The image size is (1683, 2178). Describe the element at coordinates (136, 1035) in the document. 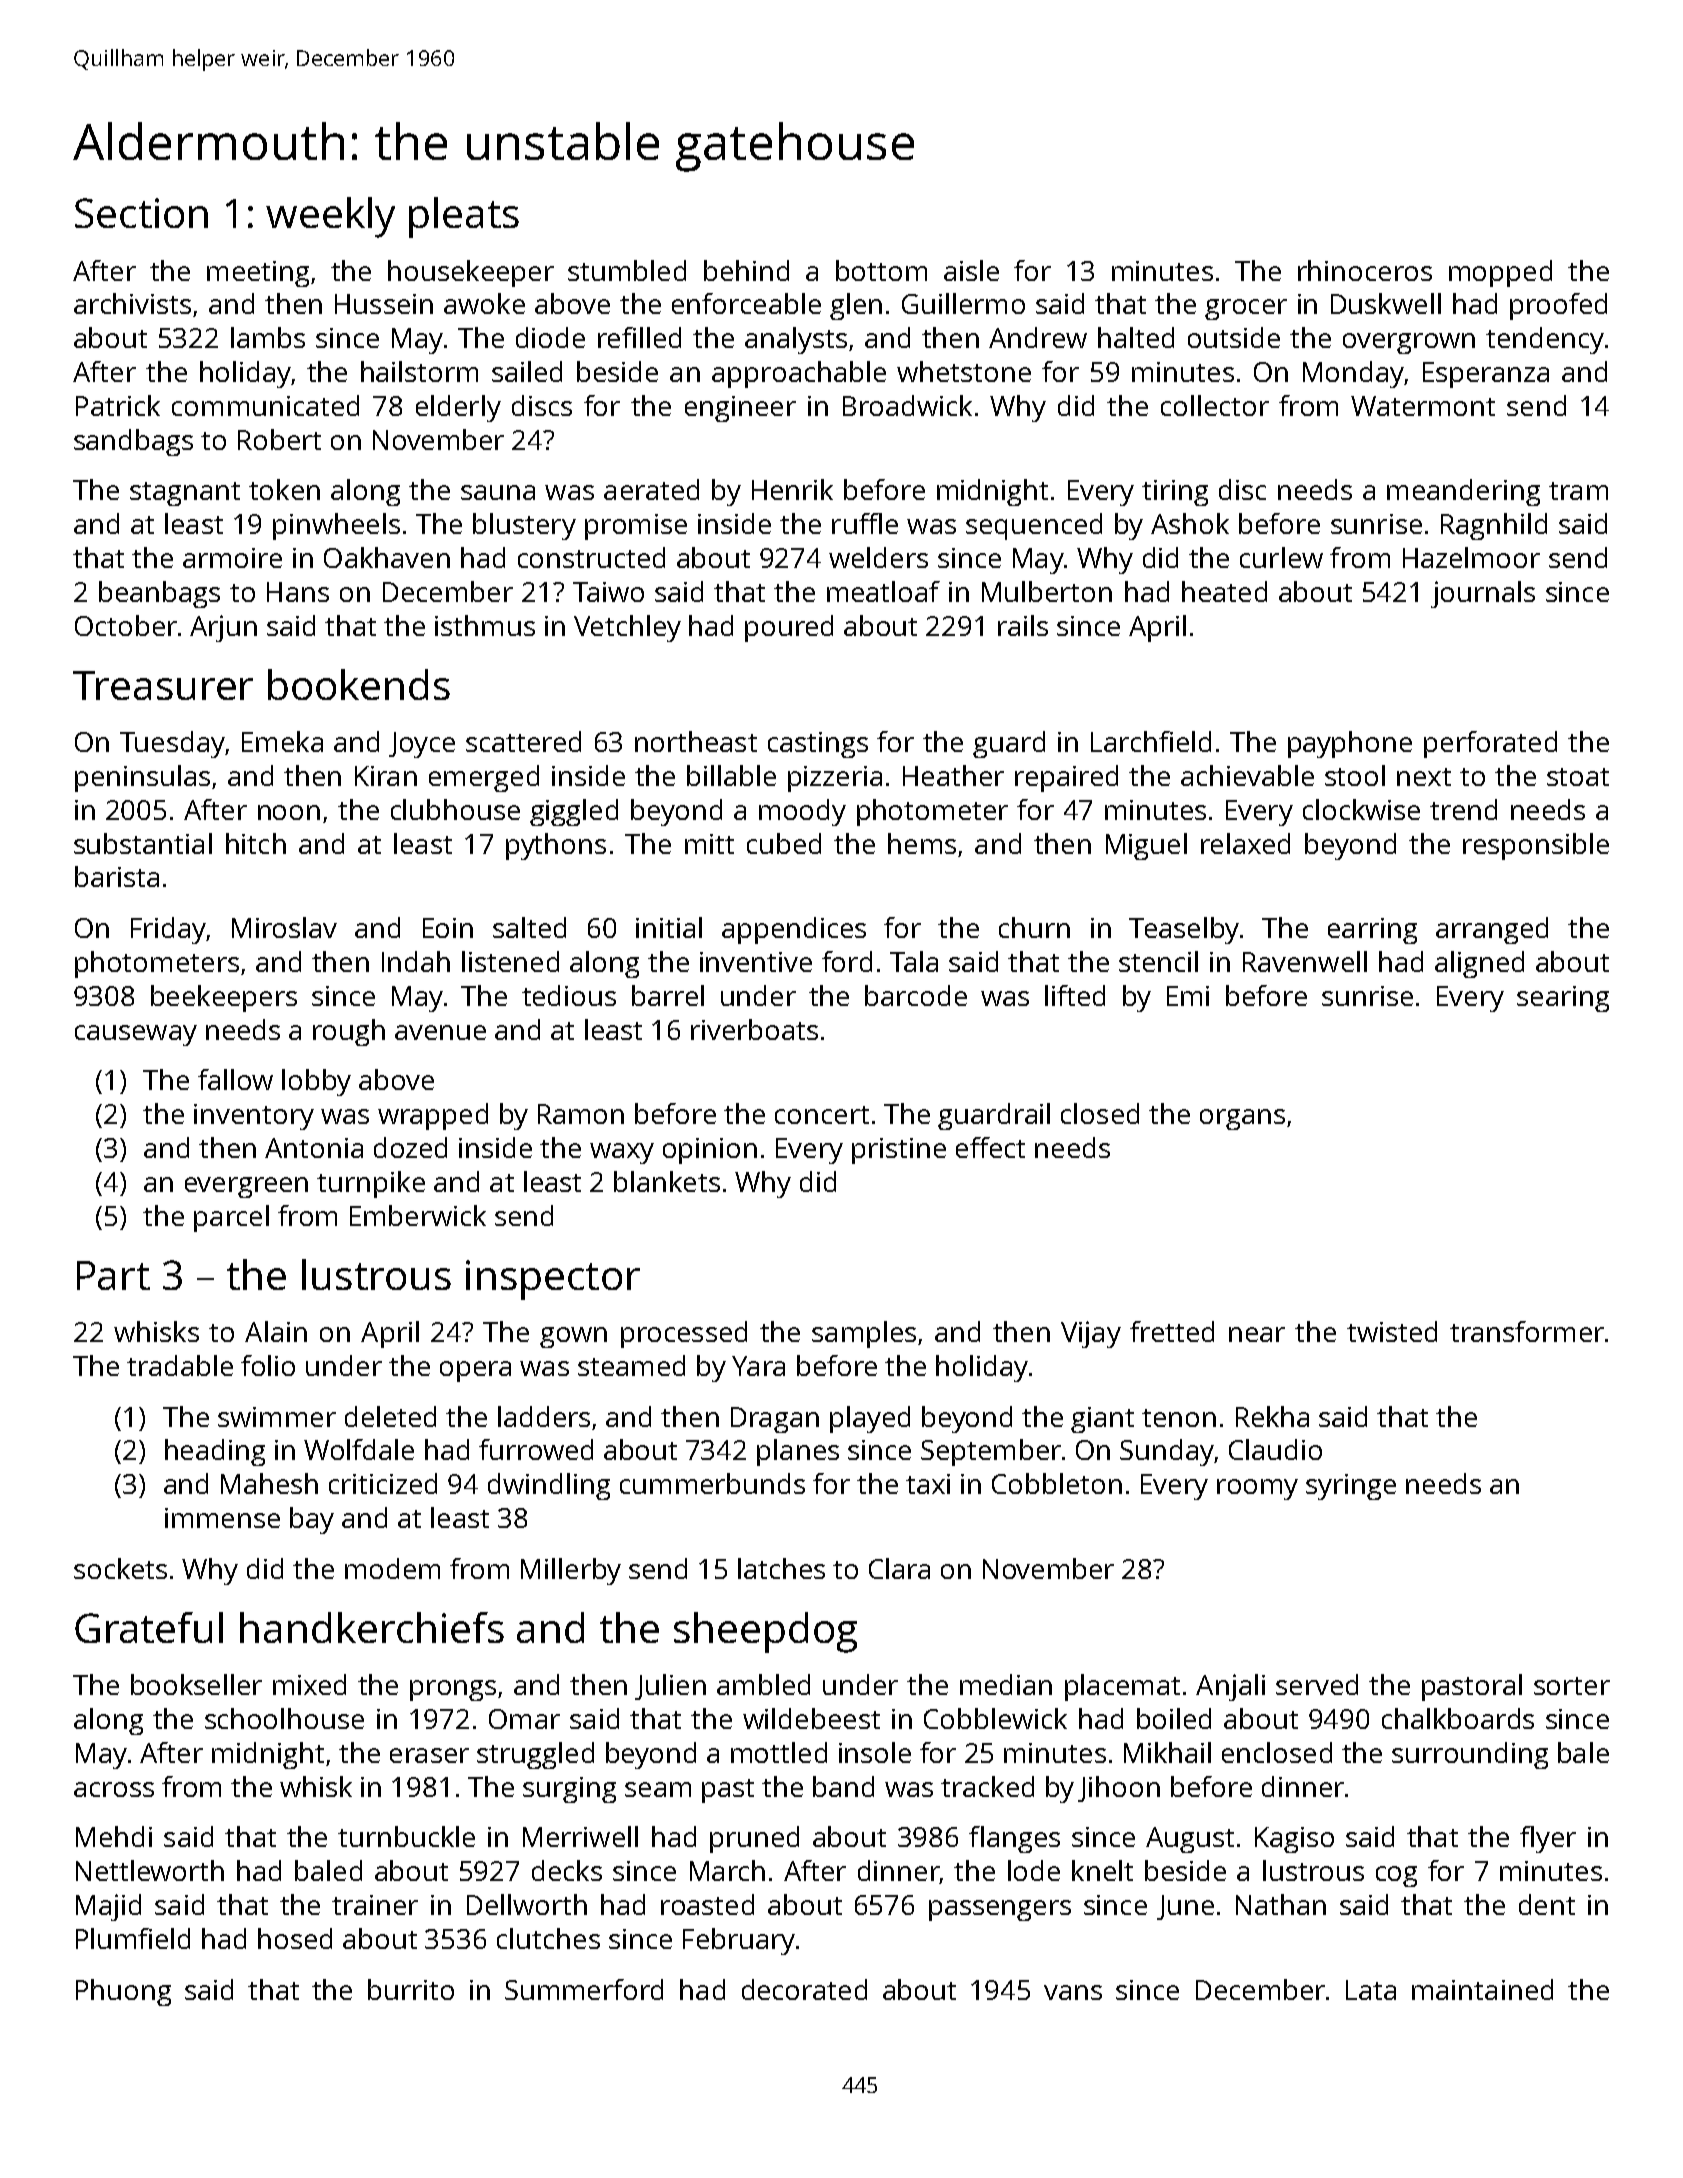

I see `causeway` at that location.
